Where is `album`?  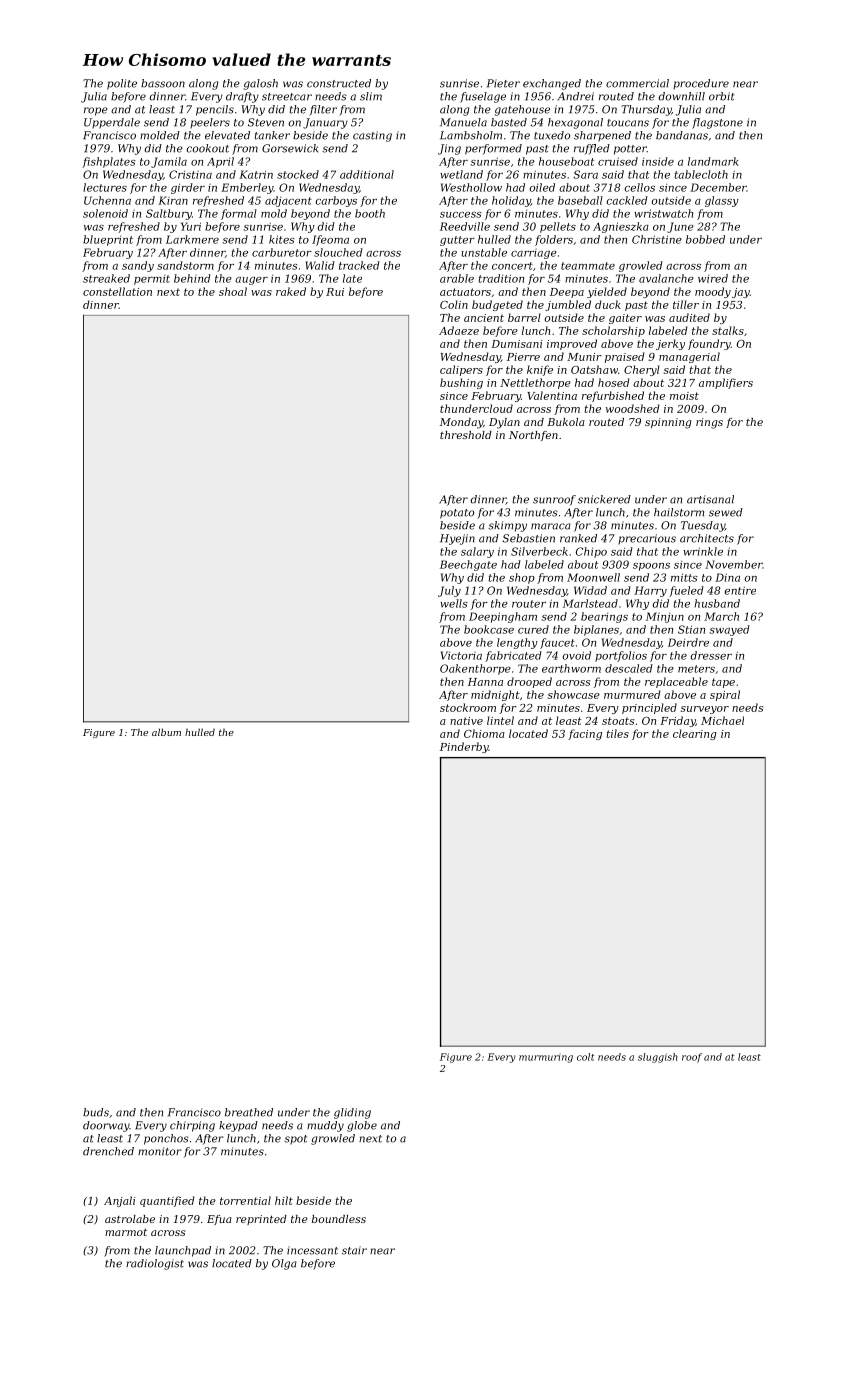 album is located at coordinates (166, 732).
